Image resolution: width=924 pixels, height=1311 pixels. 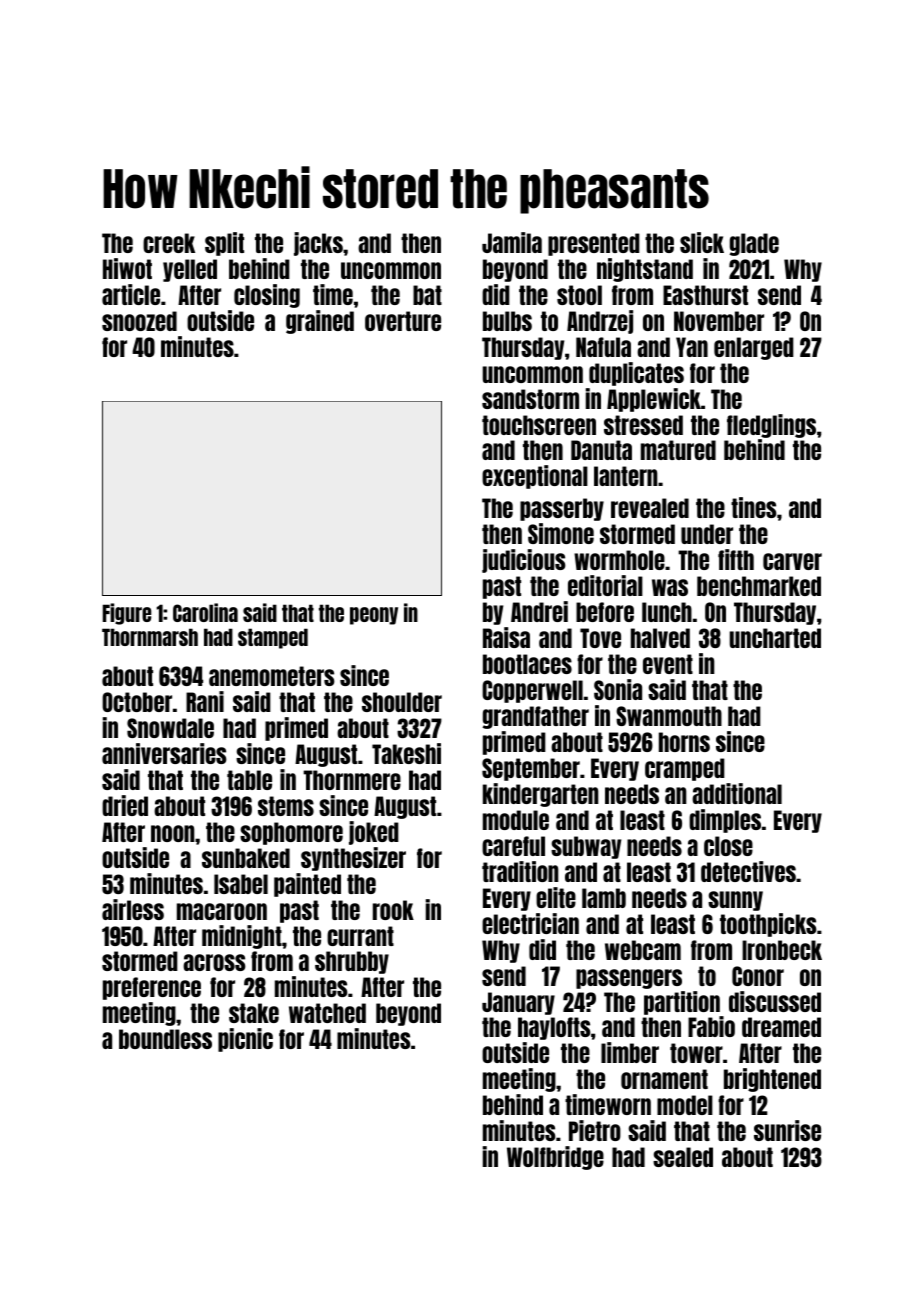 What do you see at coordinates (224, 244) in the screenshot?
I see `split` at bounding box center [224, 244].
